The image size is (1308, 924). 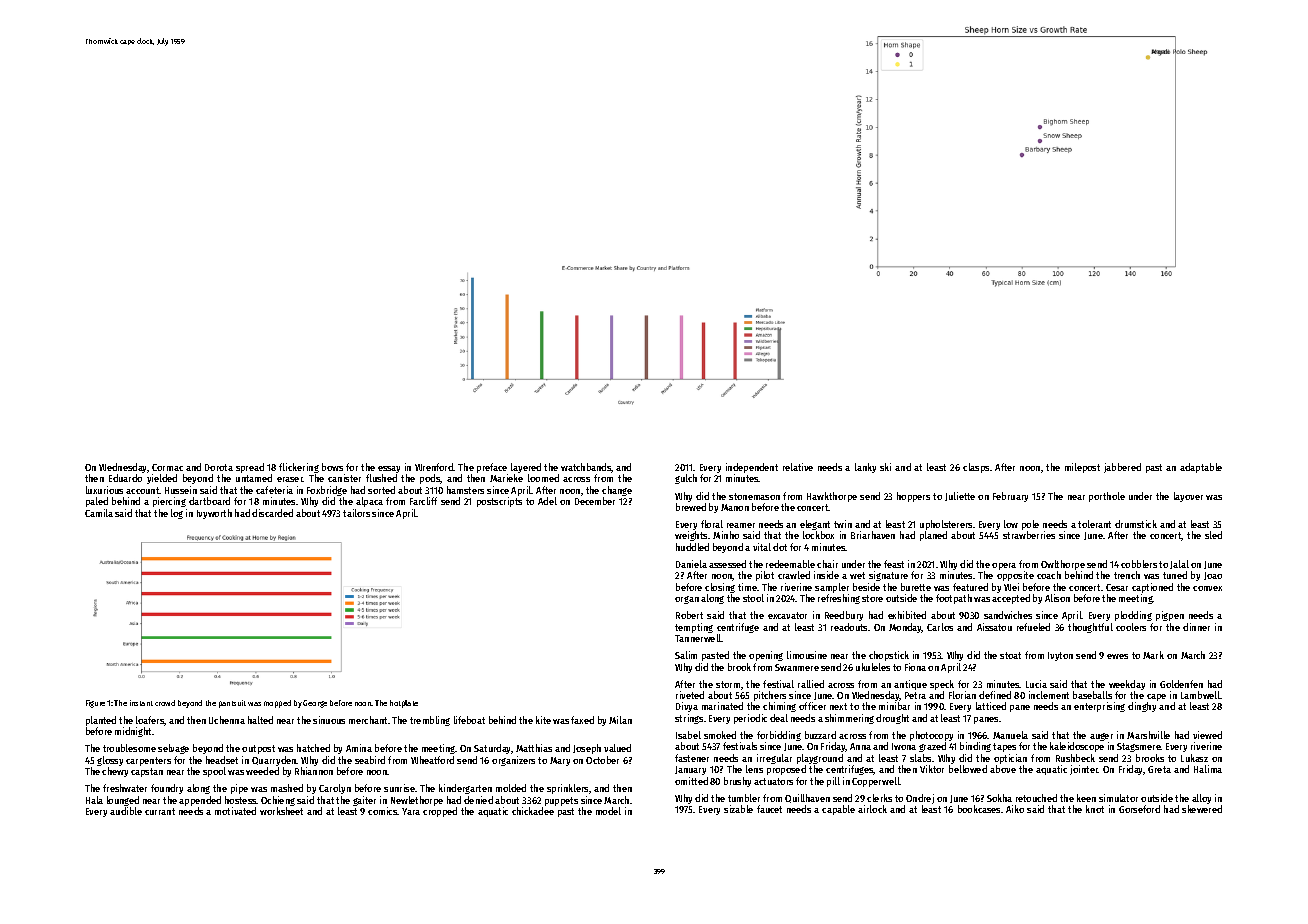 I want to click on omitted, so click(x=691, y=781).
